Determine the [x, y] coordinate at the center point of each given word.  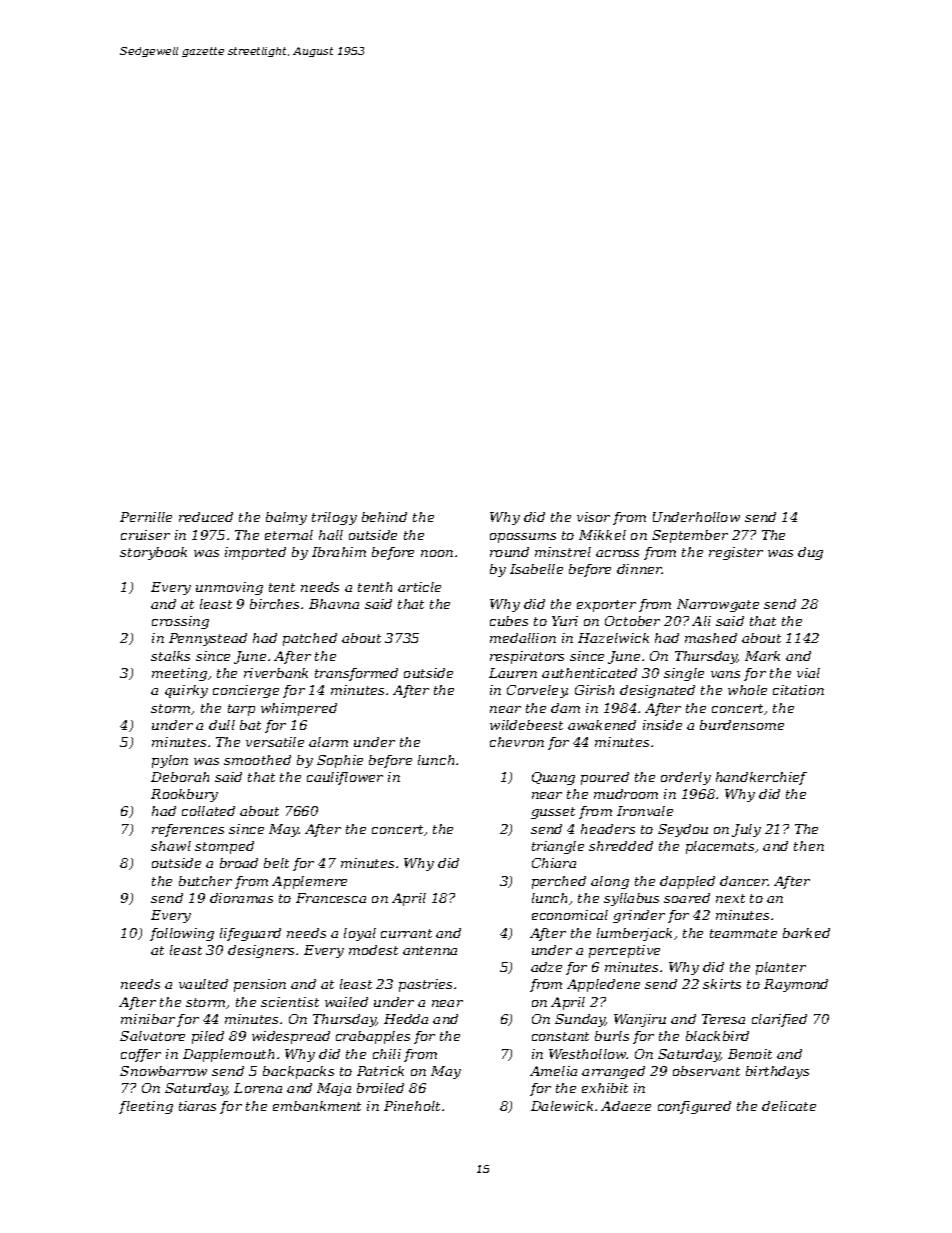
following [182, 934]
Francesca [331, 898]
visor [593, 517]
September [690, 536]
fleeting [146, 1107]
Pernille [146, 517]
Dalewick [562, 1106]
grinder [639, 916]
